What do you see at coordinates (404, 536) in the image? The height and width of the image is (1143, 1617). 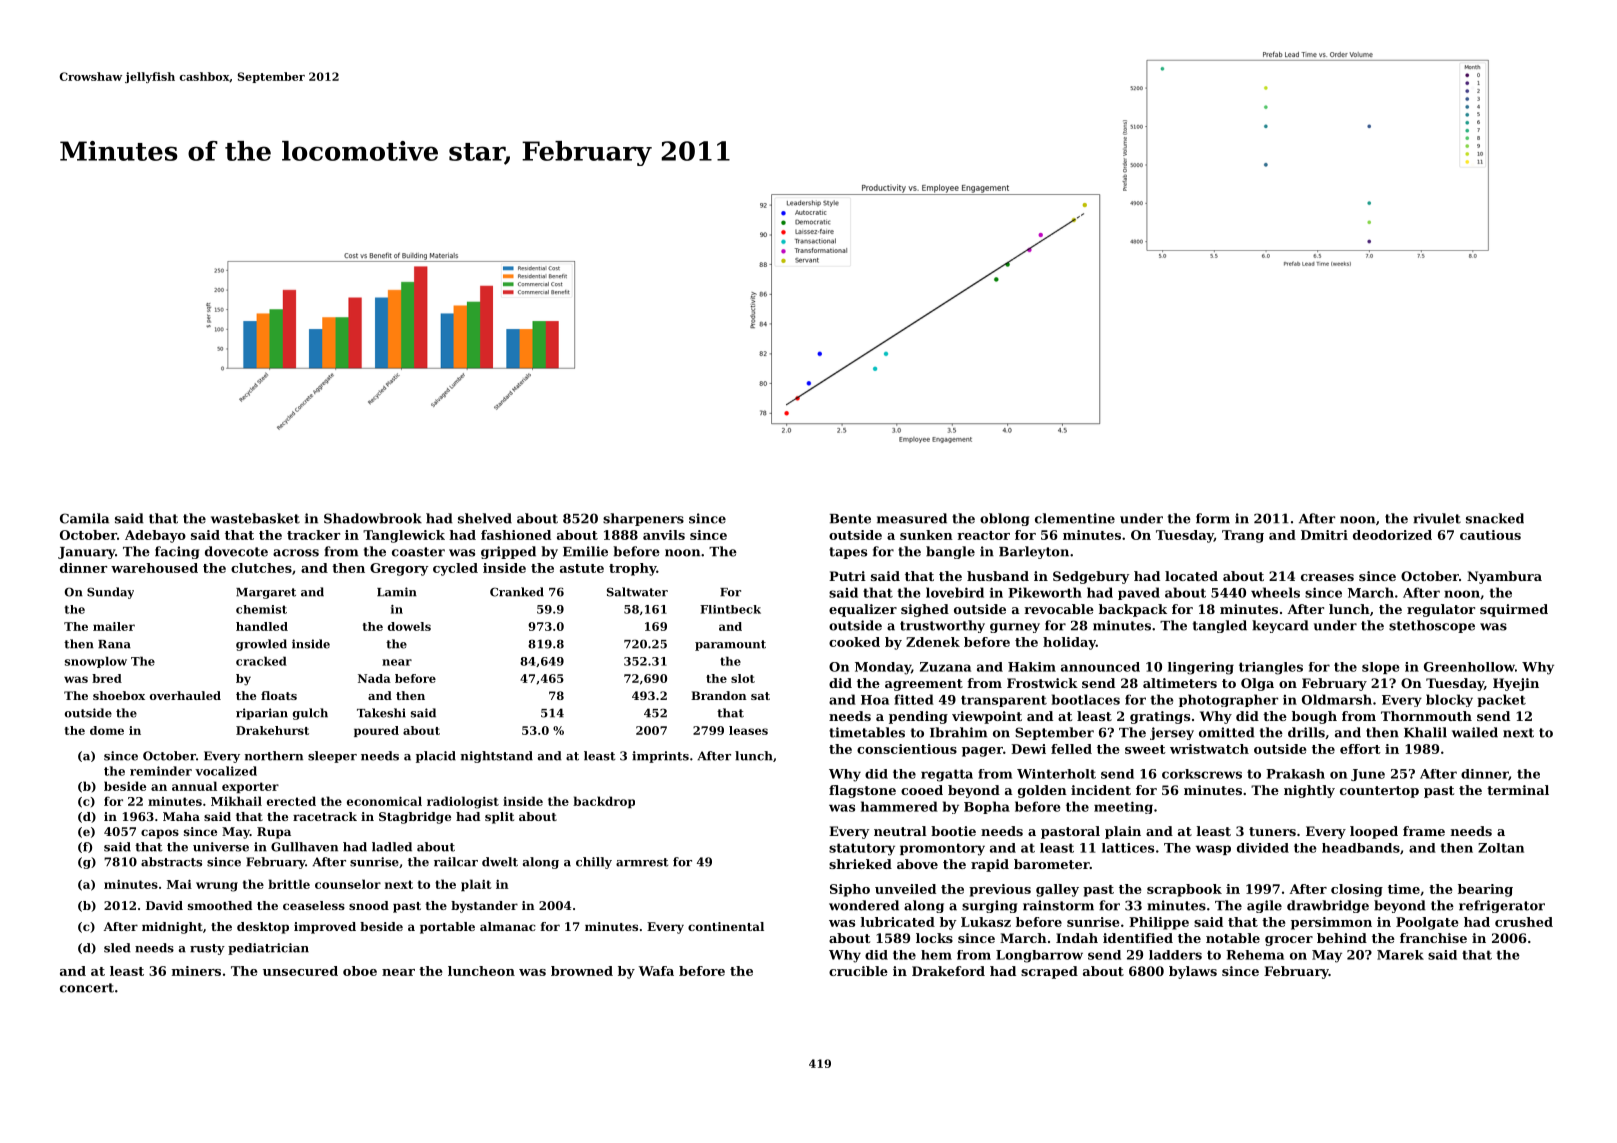 I see `Tanglewick` at bounding box center [404, 536].
